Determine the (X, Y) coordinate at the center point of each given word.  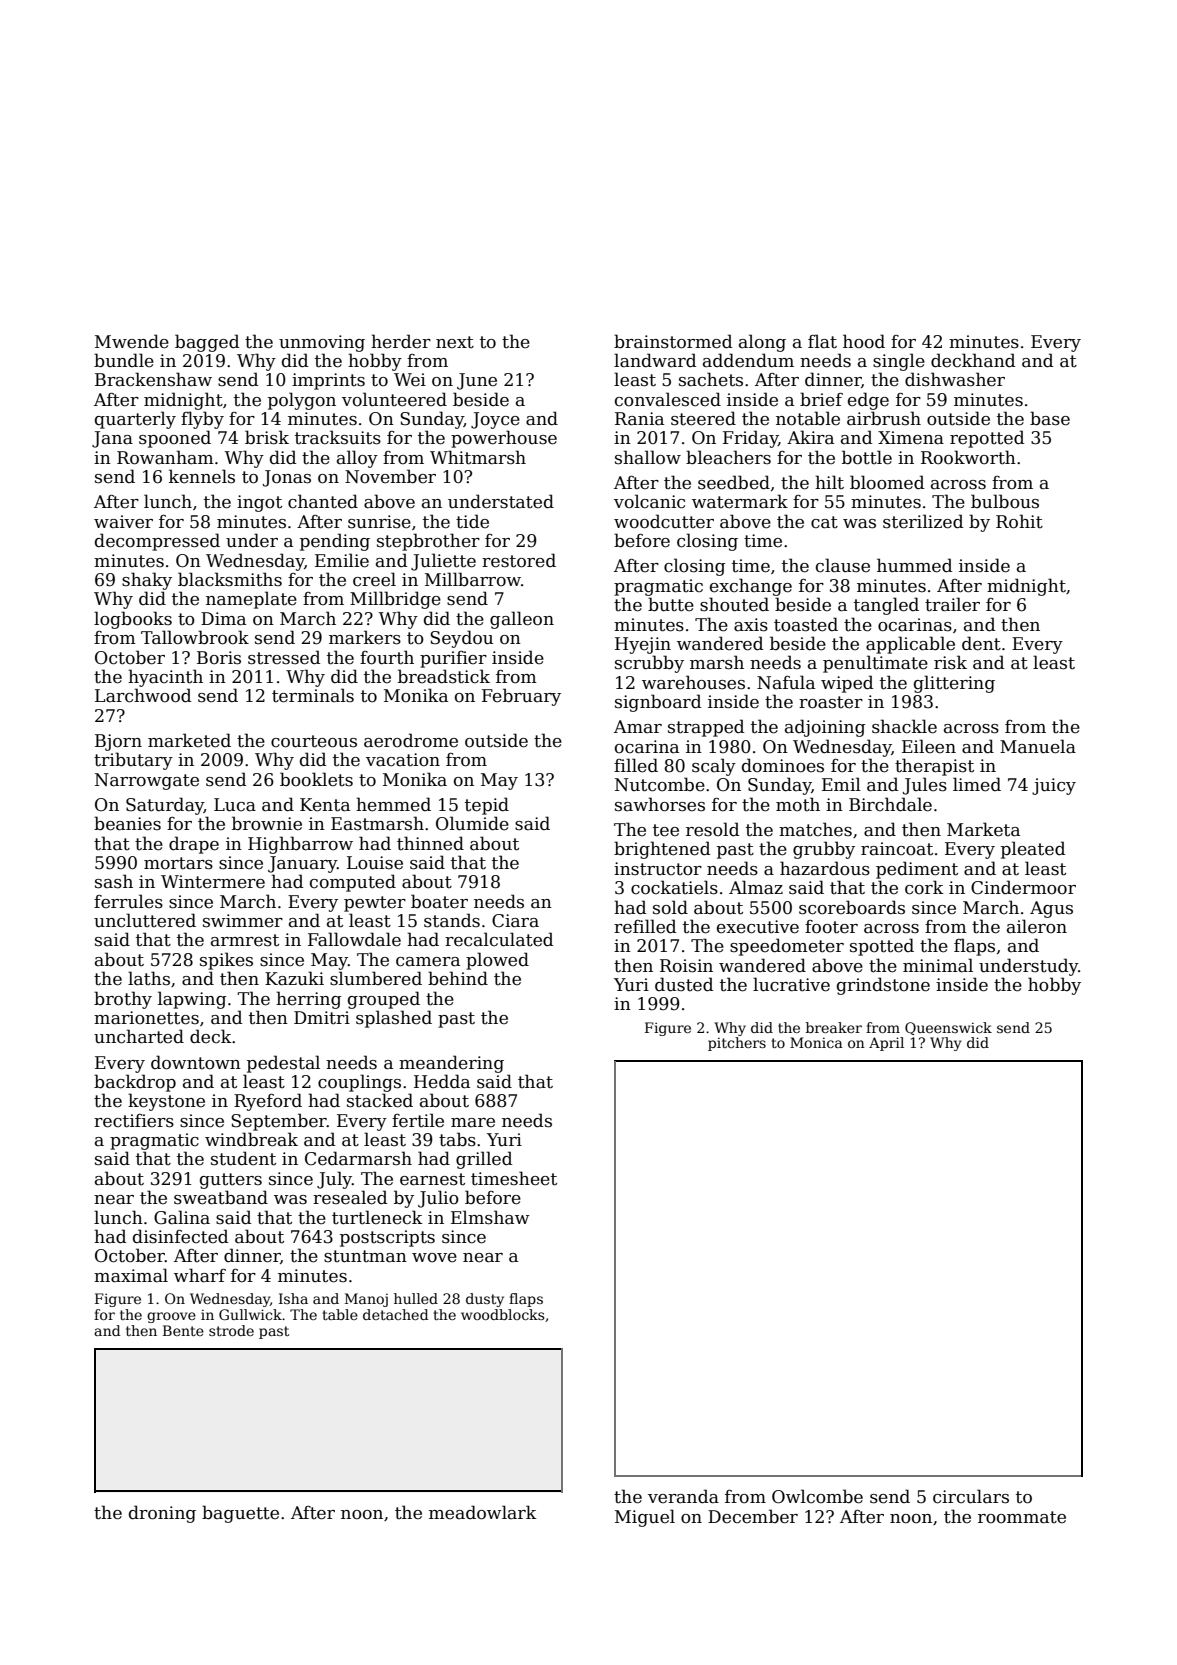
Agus (1051, 909)
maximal (131, 1275)
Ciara (515, 921)
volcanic (649, 501)
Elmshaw (490, 1217)
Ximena (911, 438)
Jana (112, 439)
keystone (166, 1102)
